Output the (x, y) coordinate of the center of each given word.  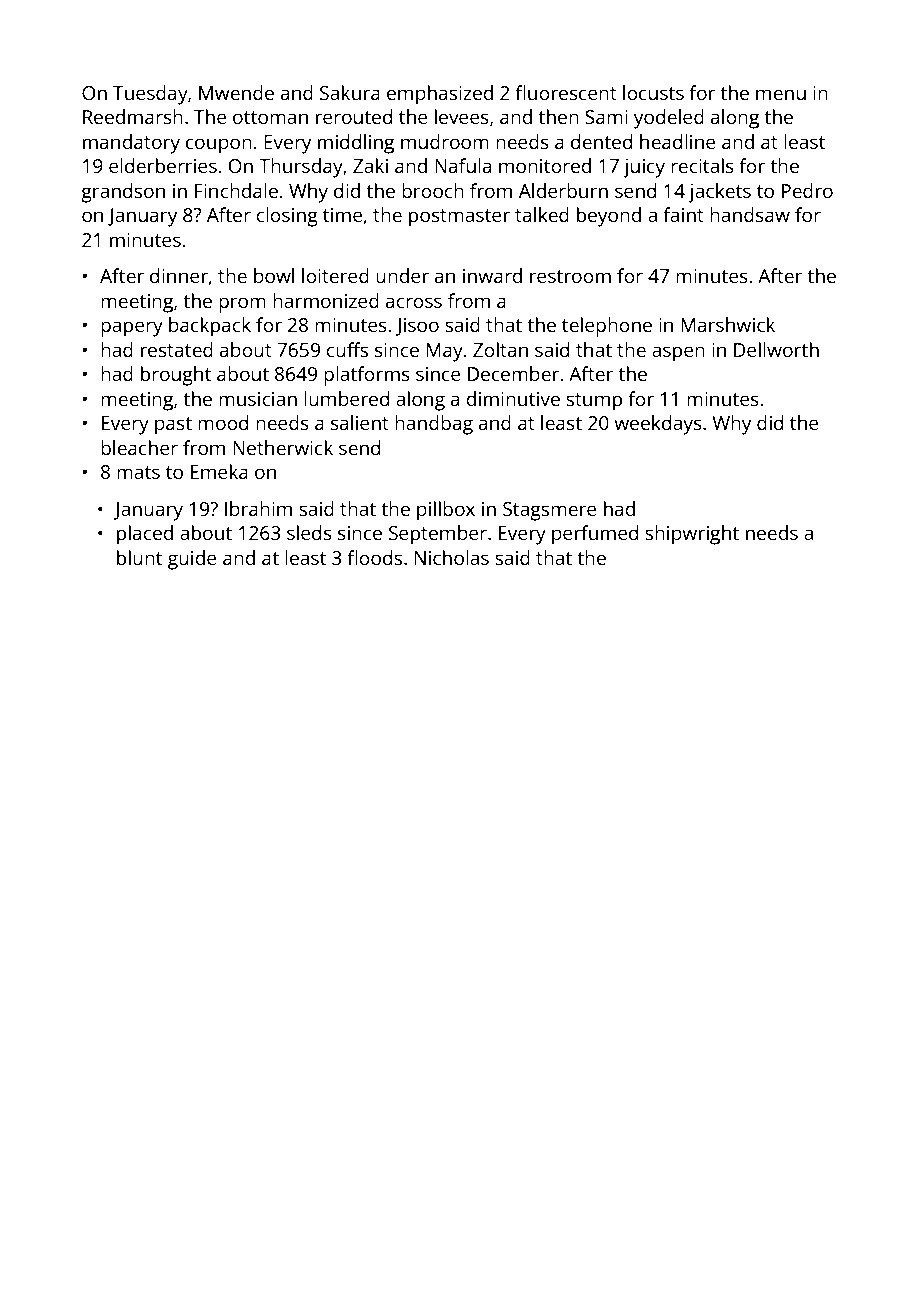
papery (132, 329)
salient (360, 422)
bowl (274, 275)
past (173, 426)
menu (781, 94)
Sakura (350, 92)
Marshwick (728, 324)
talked (542, 214)
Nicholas (452, 557)
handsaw (750, 214)
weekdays (658, 425)
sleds (309, 532)
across (414, 302)
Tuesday (150, 95)
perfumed (595, 535)
